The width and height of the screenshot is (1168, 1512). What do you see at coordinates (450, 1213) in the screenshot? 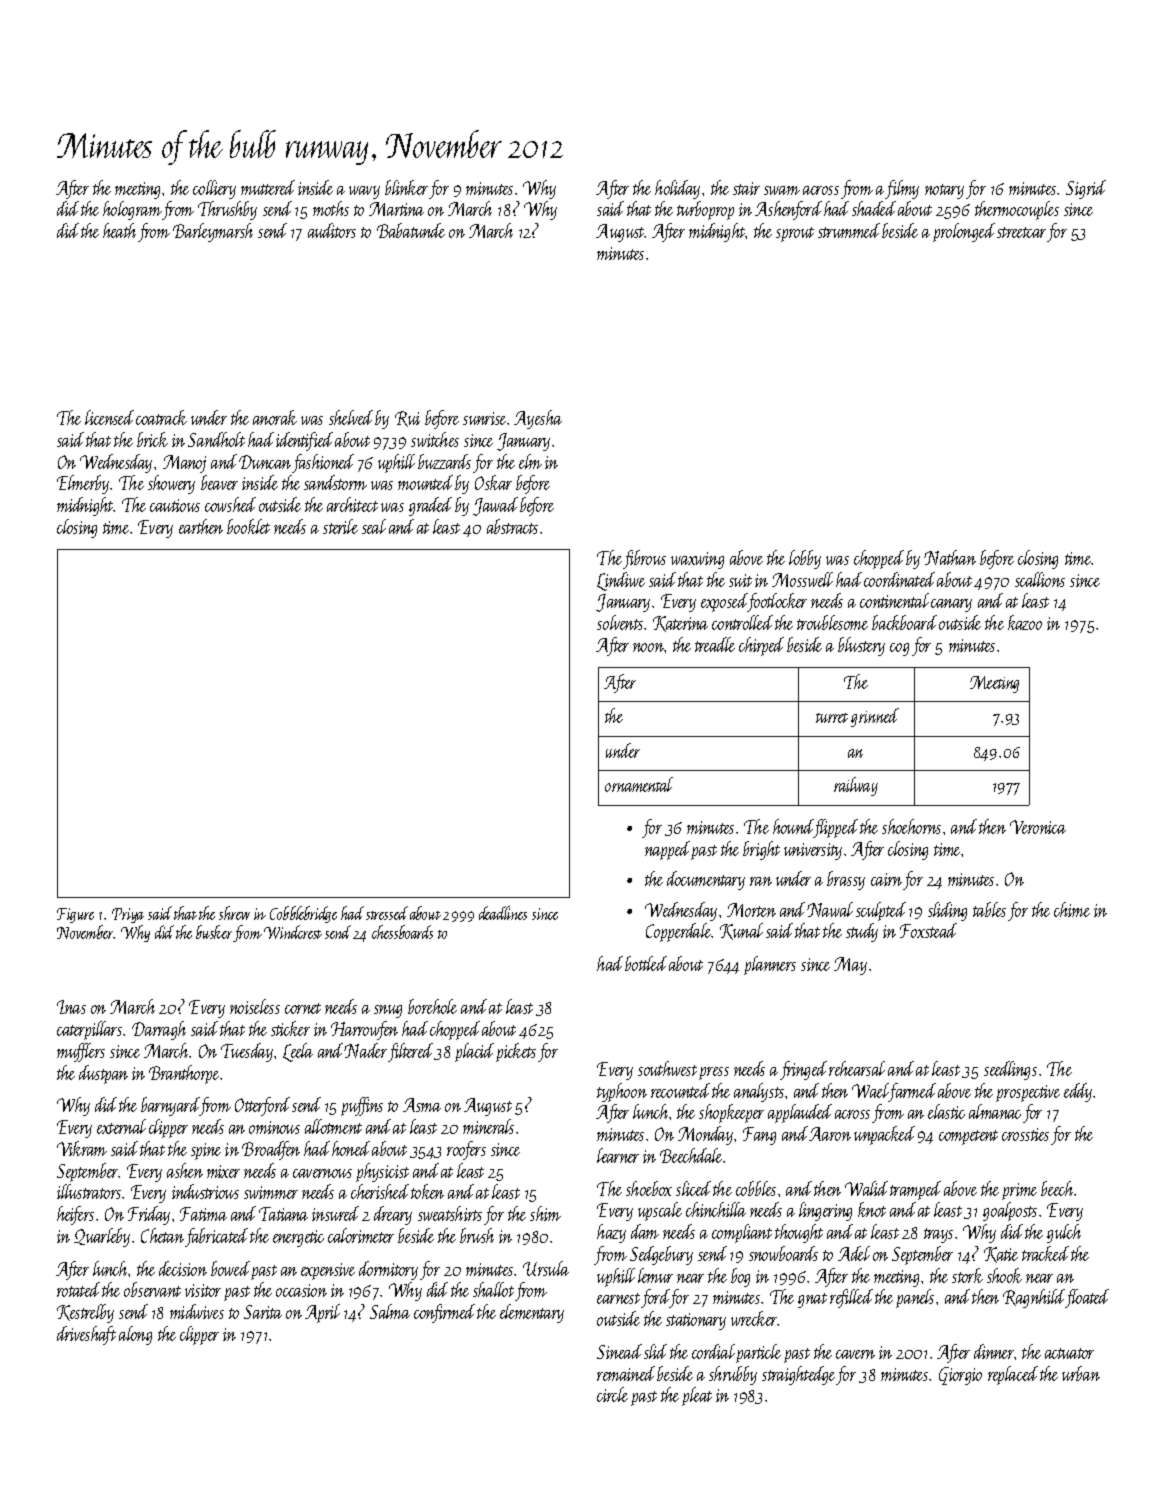
I see `sweatshirts` at bounding box center [450, 1213].
